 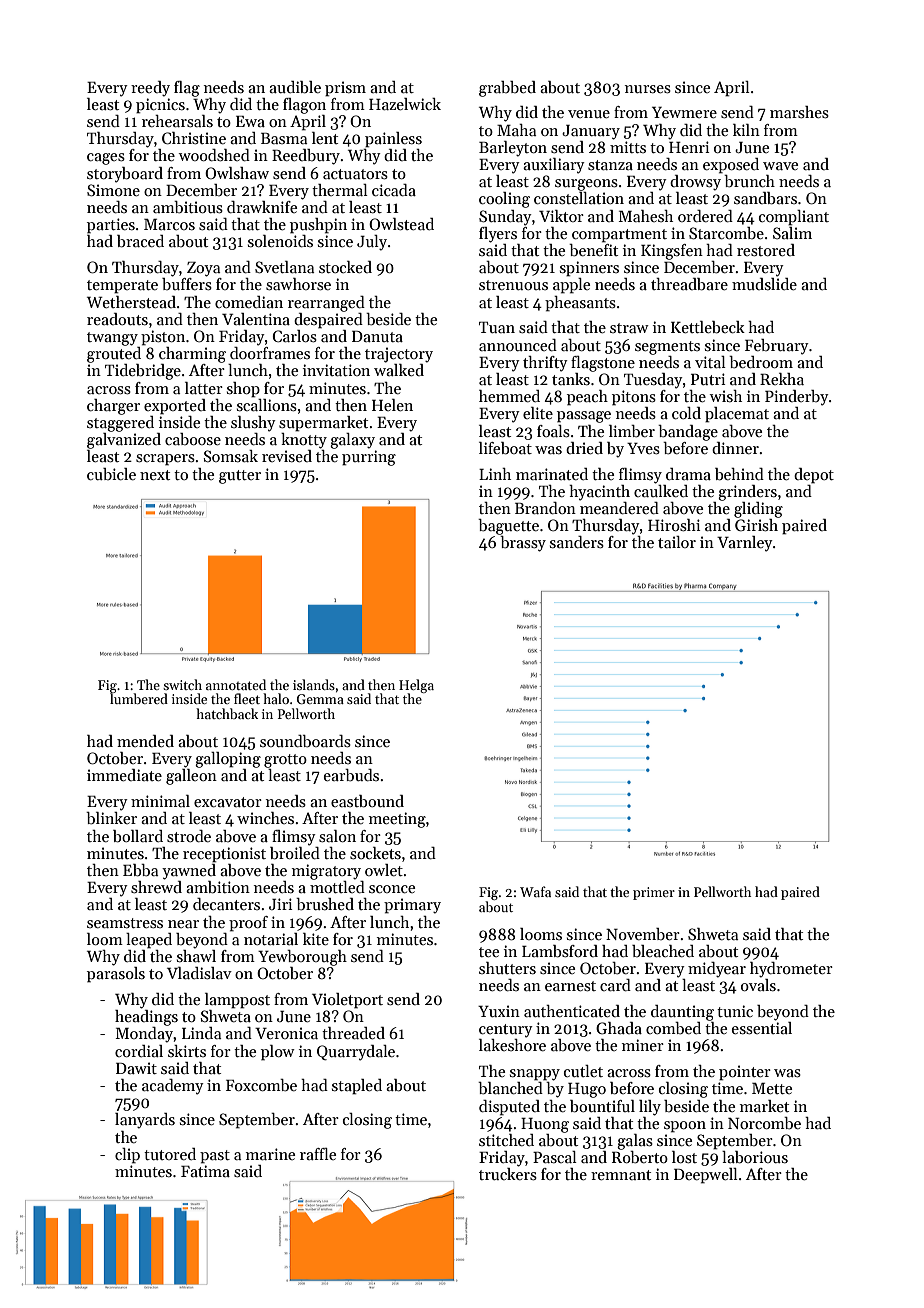 What do you see at coordinates (205, 1171) in the page?
I see `Fatima` at bounding box center [205, 1171].
